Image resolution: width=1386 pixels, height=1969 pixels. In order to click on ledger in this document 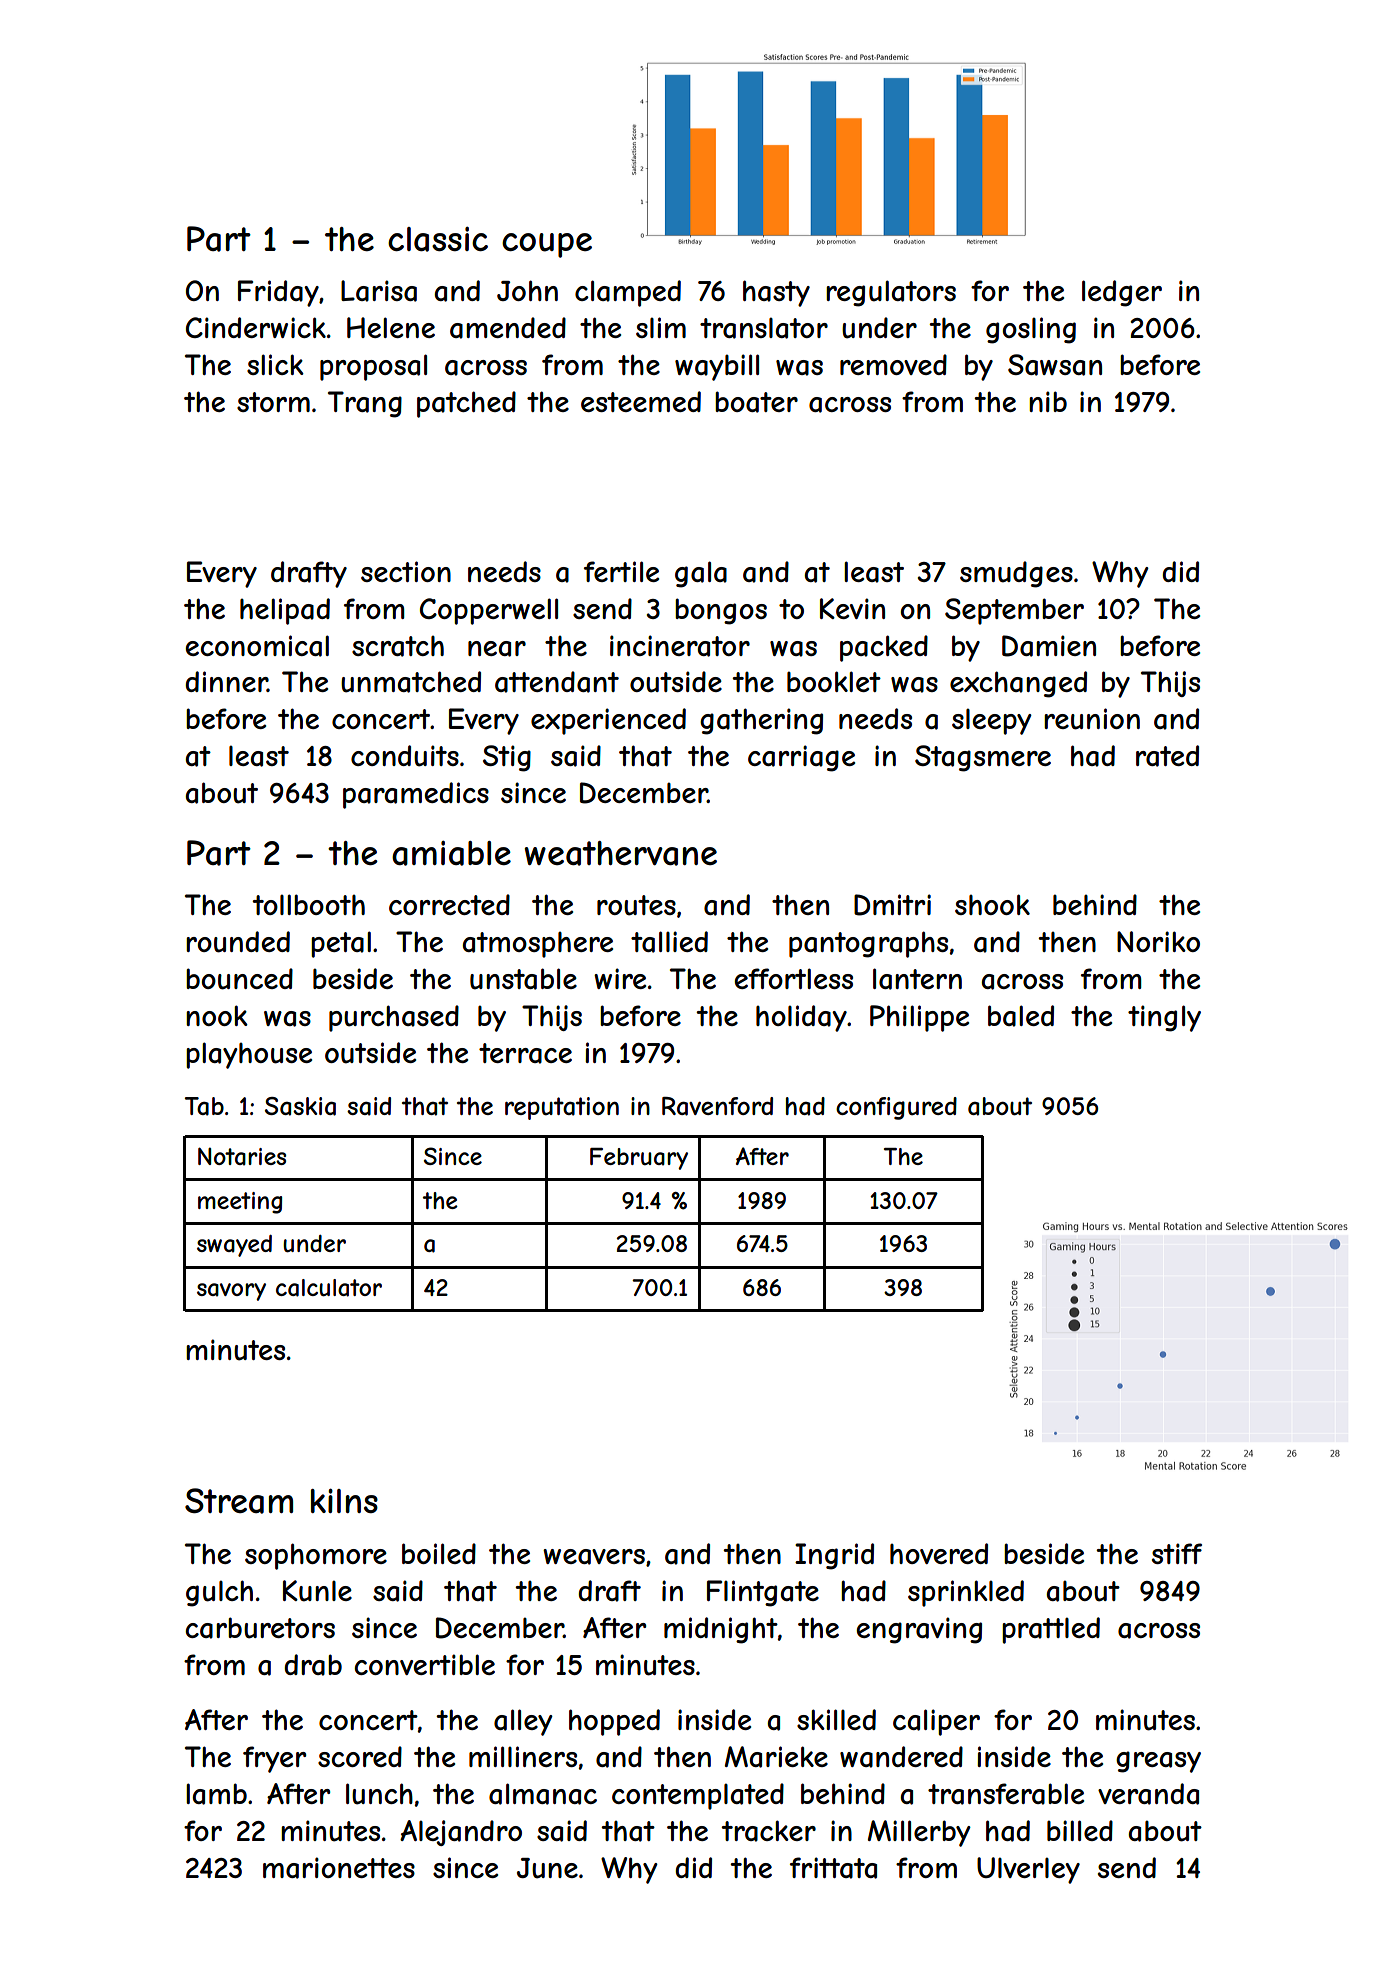, I will do `click(1122, 293)`.
